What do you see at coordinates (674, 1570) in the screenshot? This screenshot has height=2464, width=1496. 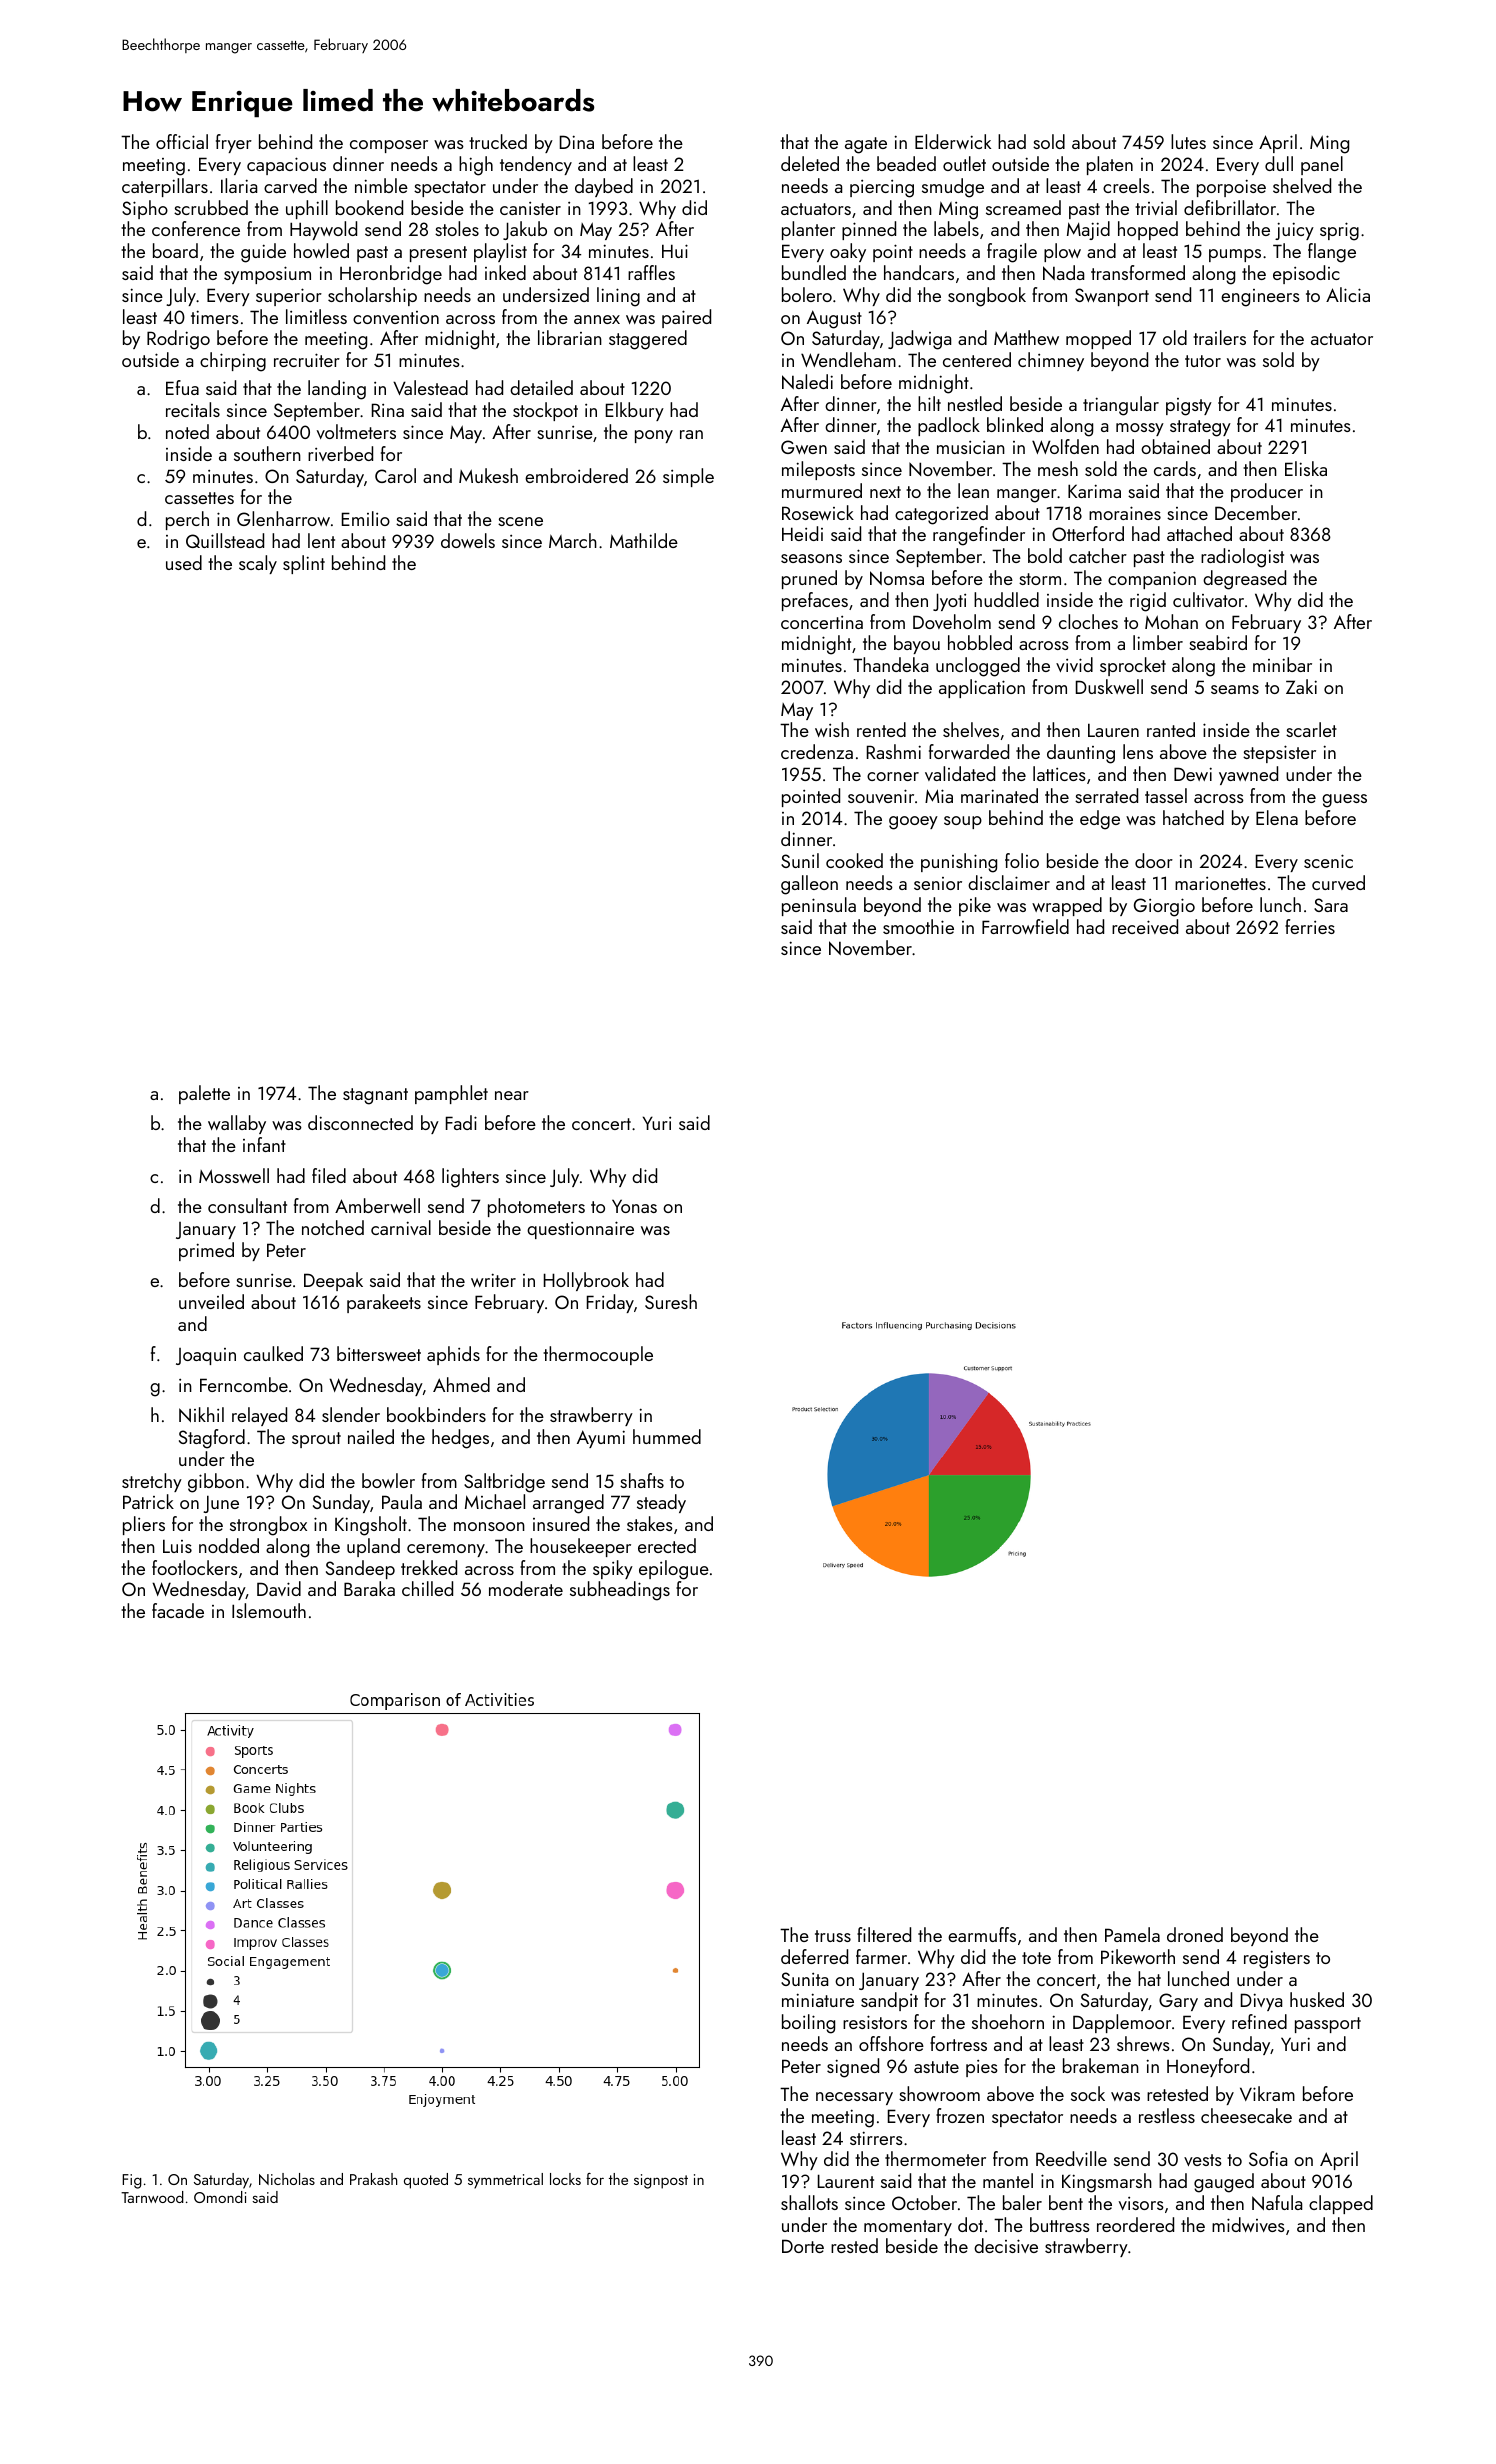 I see `epilogue` at bounding box center [674, 1570].
